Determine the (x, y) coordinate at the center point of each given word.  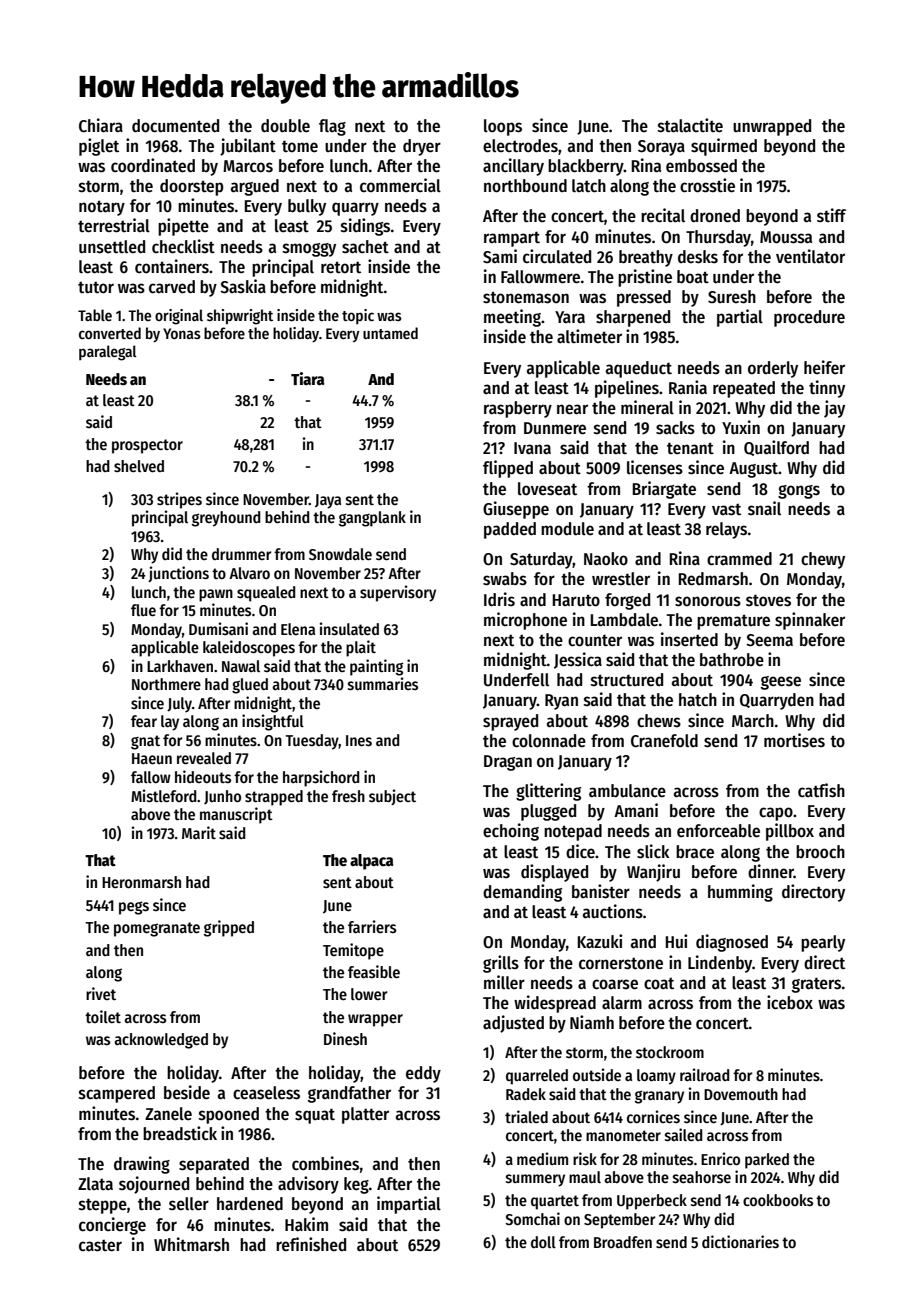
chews (659, 721)
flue (143, 610)
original (179, 317)
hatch (698, 700)
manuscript (236, 815)
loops (503, 127)
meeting (512, 318)
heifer (824, 367)
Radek (526, 1094)
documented (175, 126)
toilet (103, 1016)
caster (100, 1246)
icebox (790, 1002)
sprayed (510, 722)
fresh (348, 796)
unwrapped (772, 127)
